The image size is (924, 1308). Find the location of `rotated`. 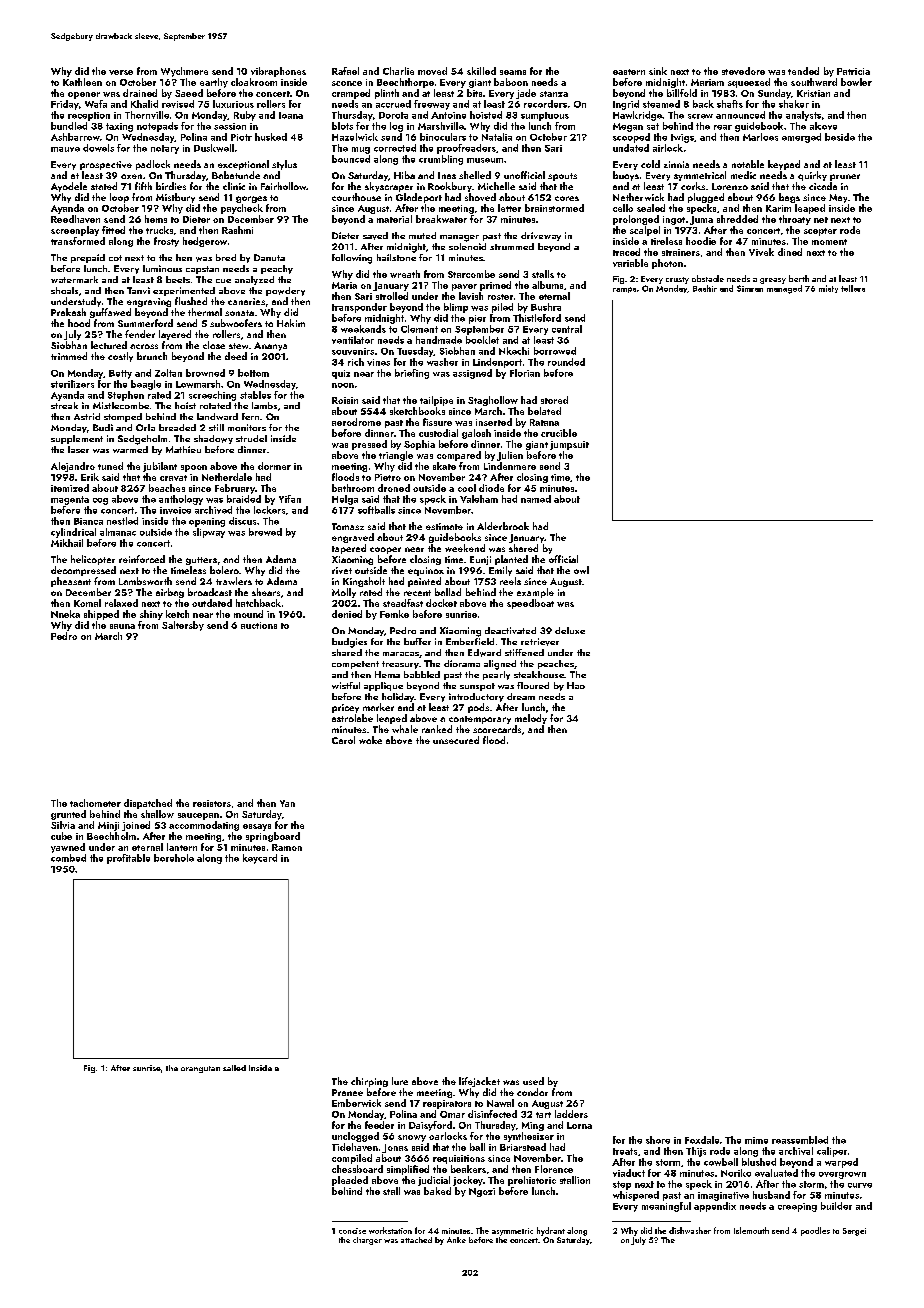

rotated is located at coordinates (215, 405).
